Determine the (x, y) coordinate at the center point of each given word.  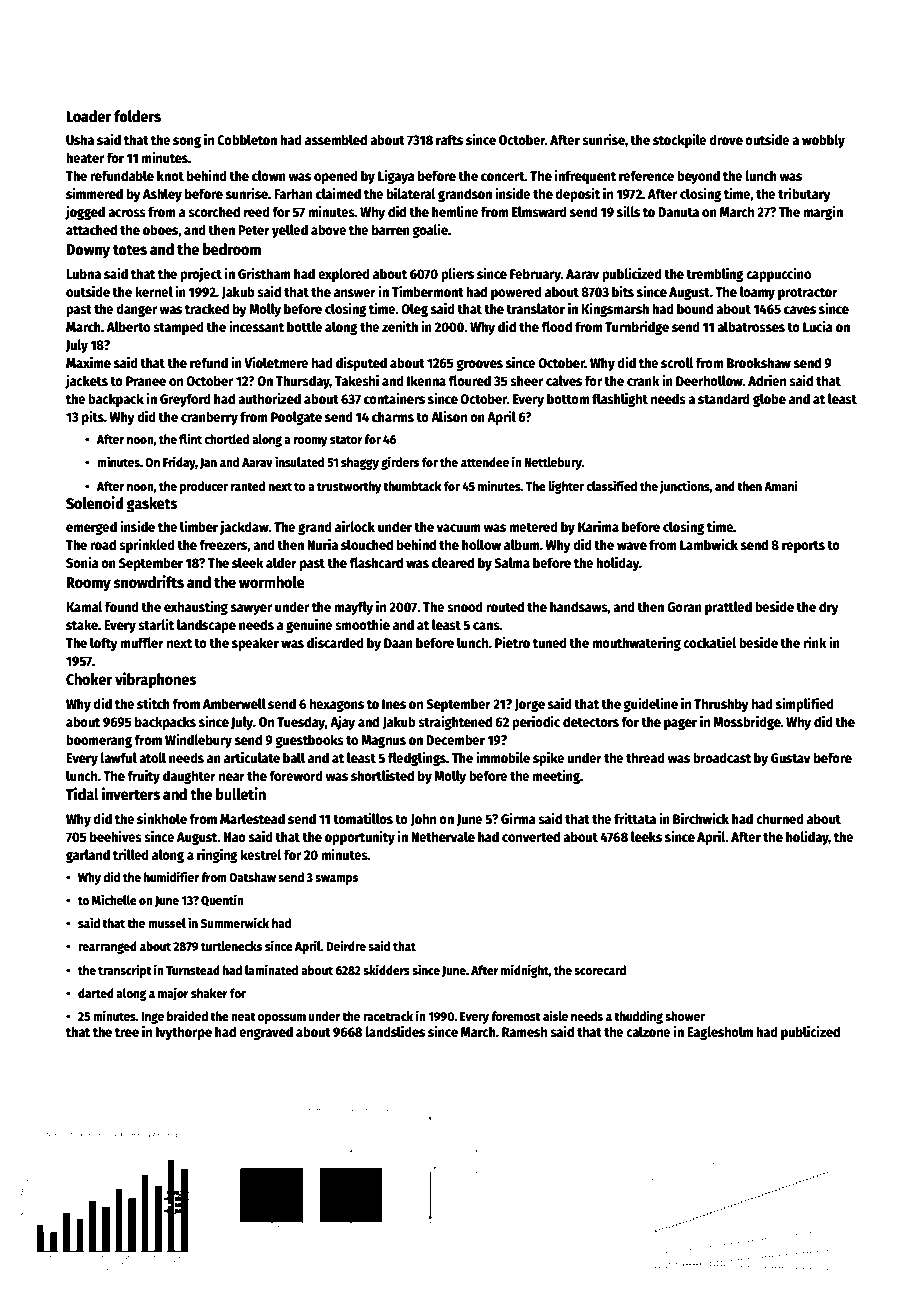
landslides (395, 1031)
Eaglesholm (720, 1033)
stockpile (680, 141)
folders (137, 116)
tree (127, 1032)
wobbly (823, 141)
